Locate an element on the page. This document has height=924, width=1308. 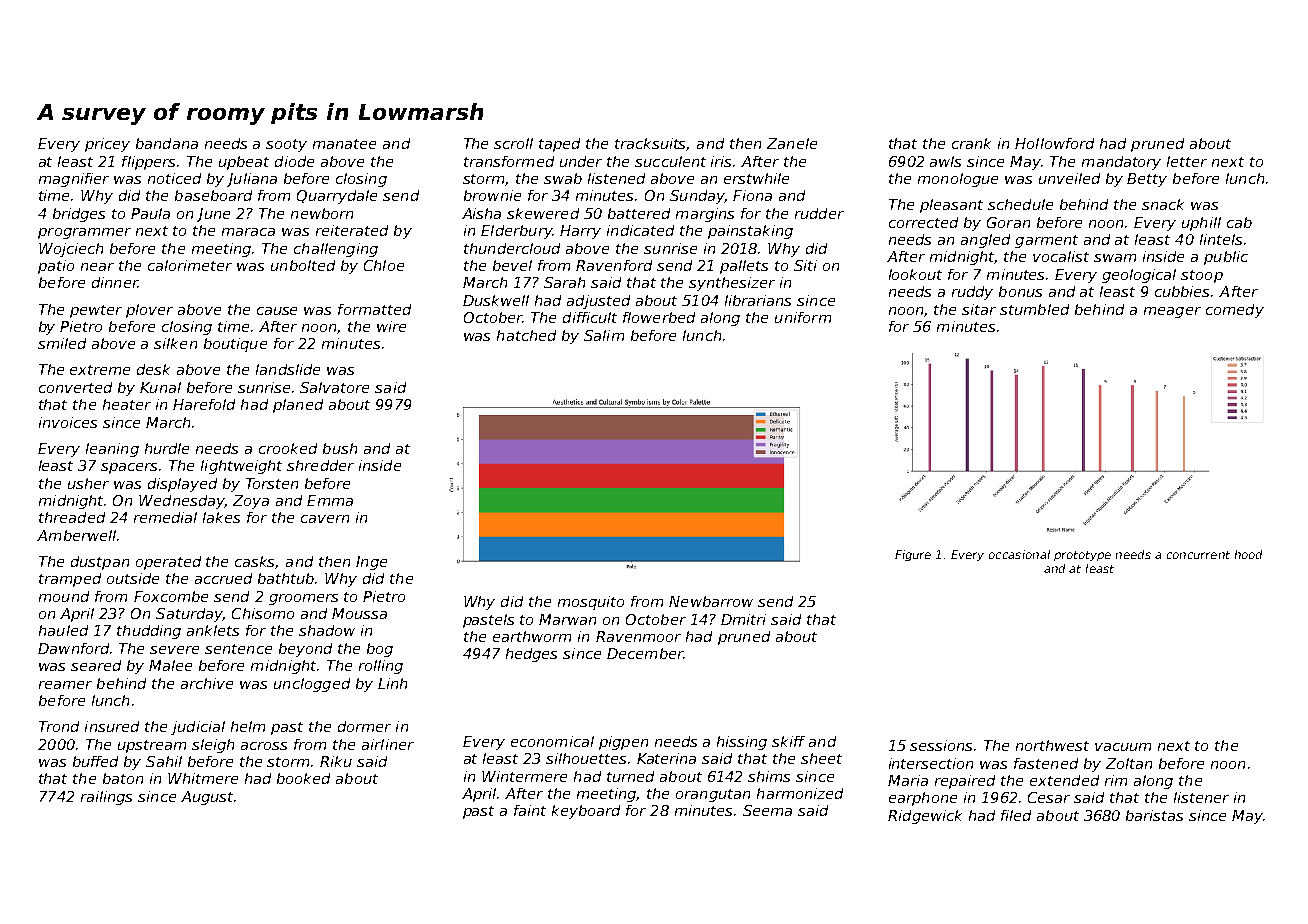
sitar is located at coordinates (979, 309).
